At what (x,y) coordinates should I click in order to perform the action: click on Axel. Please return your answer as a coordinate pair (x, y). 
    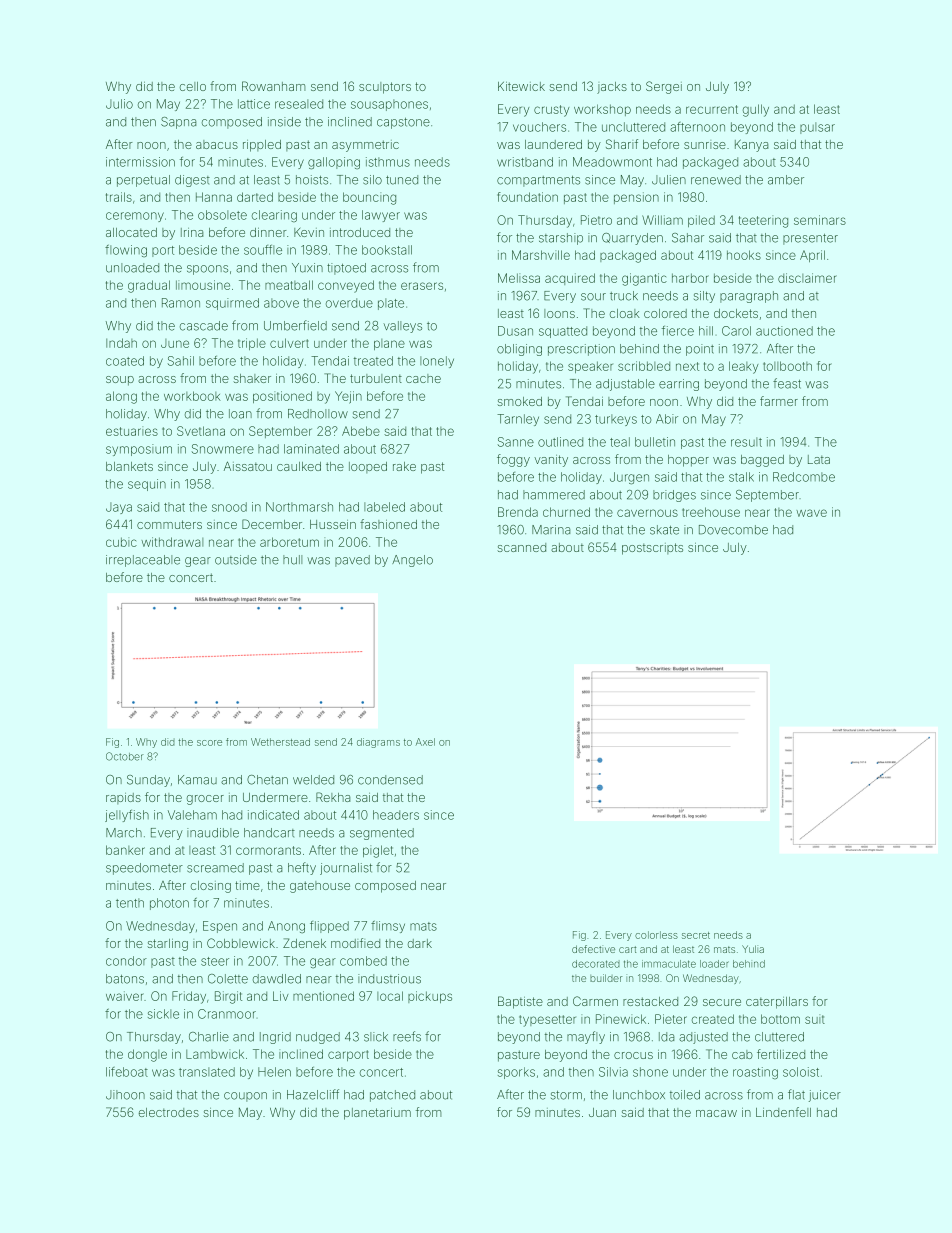
    Looking at the image, I should click on (425, 742).
